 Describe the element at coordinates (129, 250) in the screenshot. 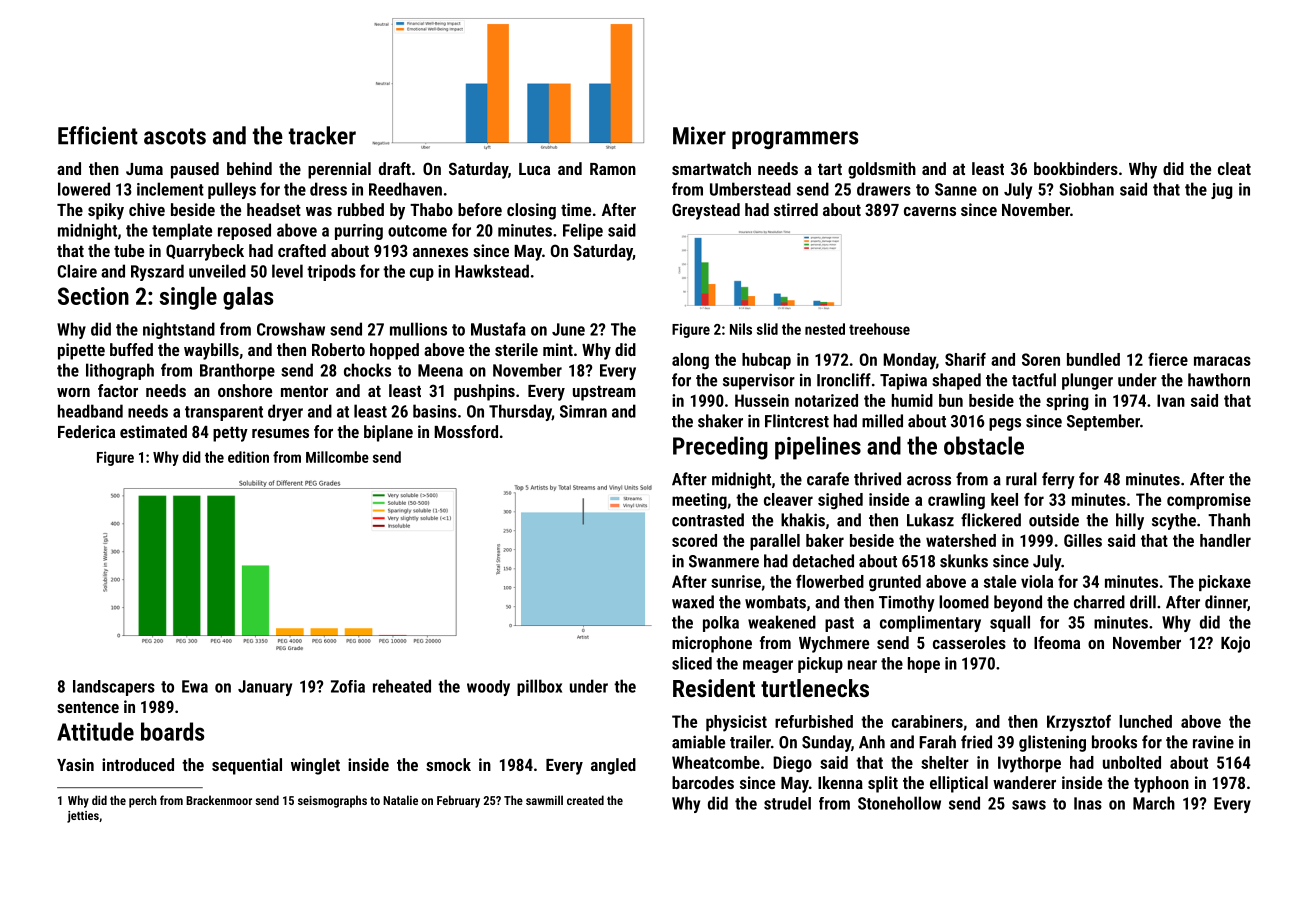

I see `tube` at that location.
